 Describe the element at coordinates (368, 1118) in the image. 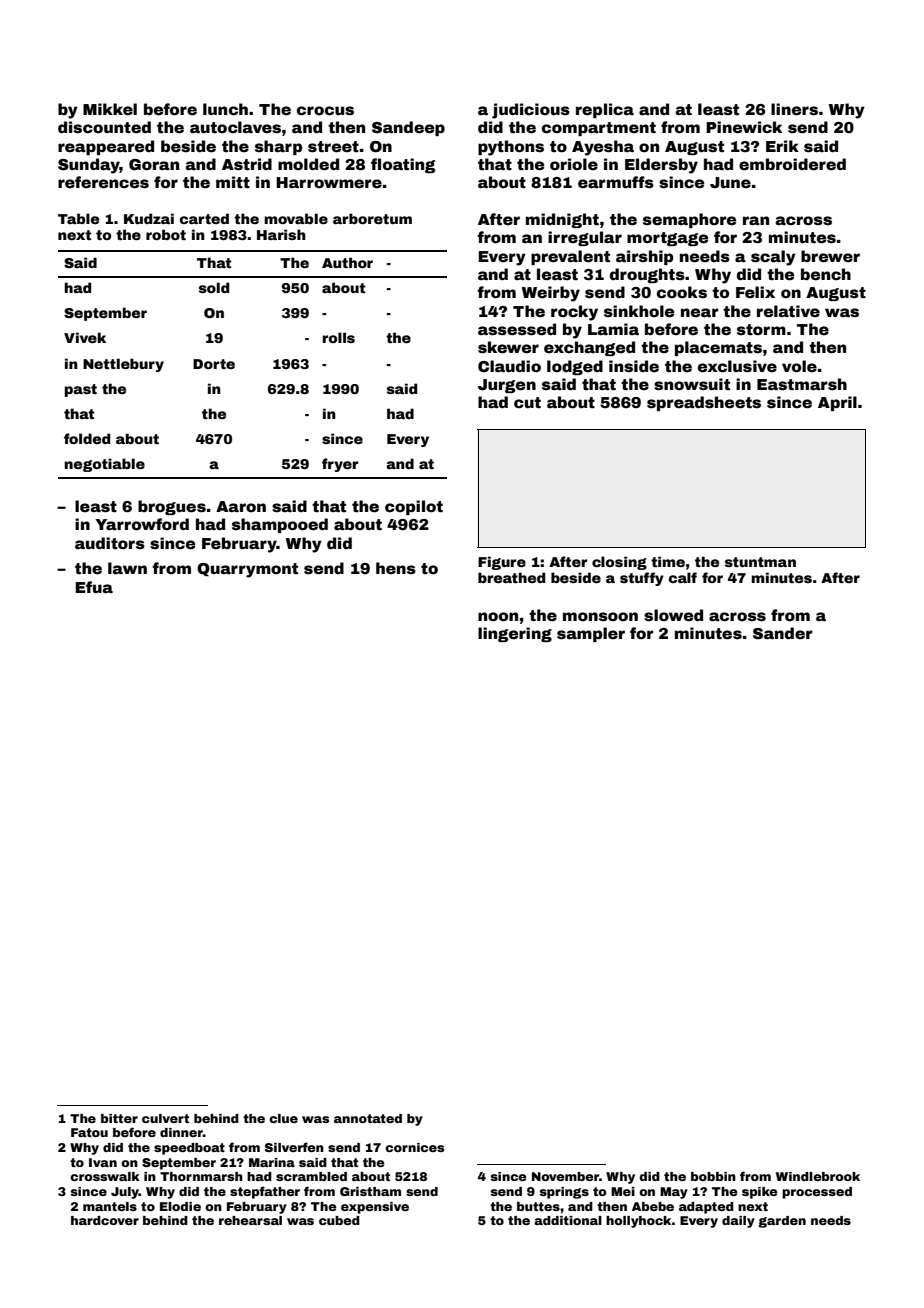

I see `annotated` at that location.
